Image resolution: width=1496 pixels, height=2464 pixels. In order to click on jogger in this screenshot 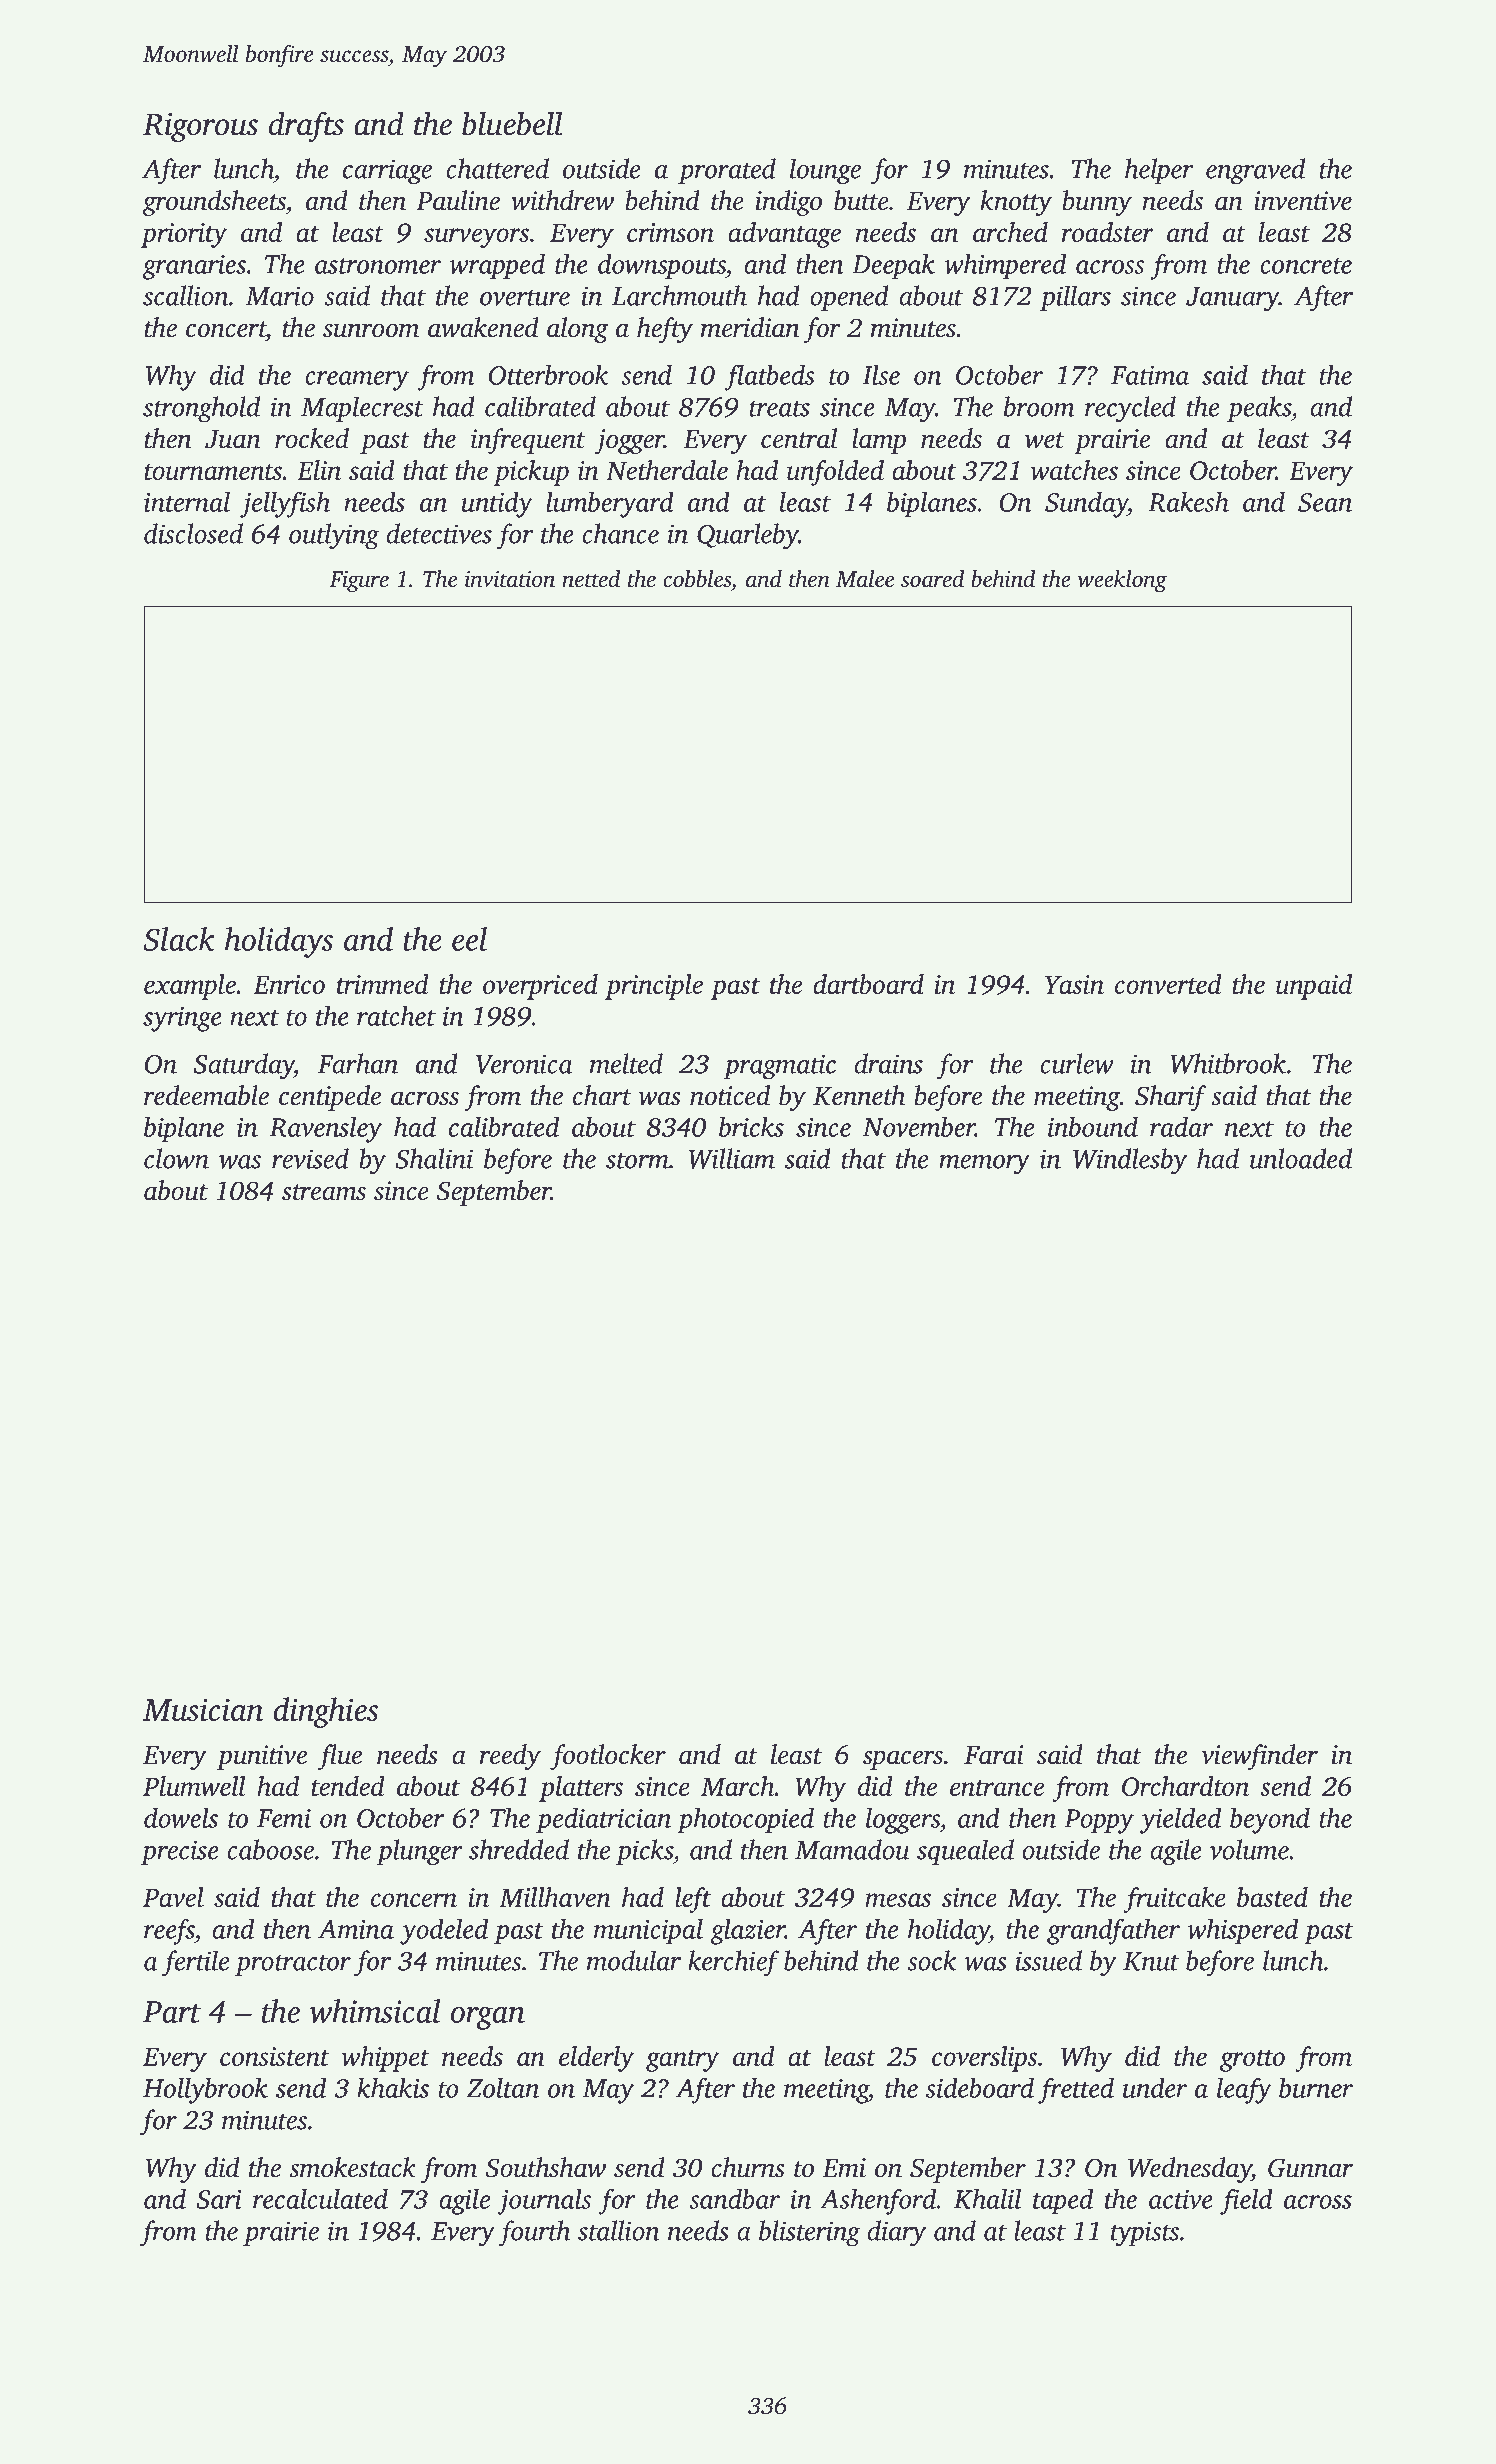, I will do `click(629, 441)`.
